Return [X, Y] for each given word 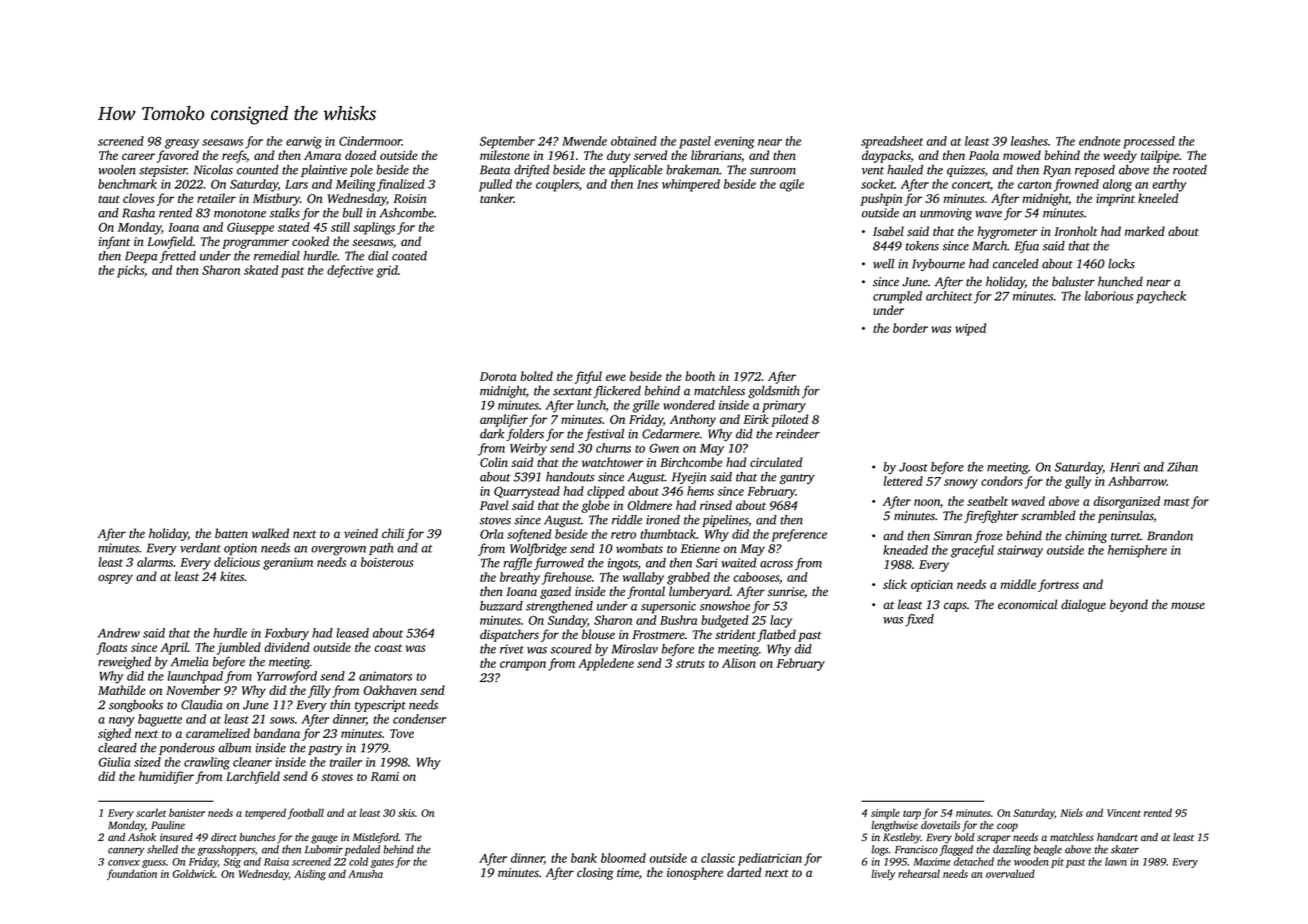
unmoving [946, 214]
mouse [1188, 605]
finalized [401, 185]
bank [584, 858]
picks [130, 271]
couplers [557, 185]
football [306, 813]
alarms [155, 562]
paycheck [1161, 297]
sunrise [786, 591]
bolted [536, 376]
